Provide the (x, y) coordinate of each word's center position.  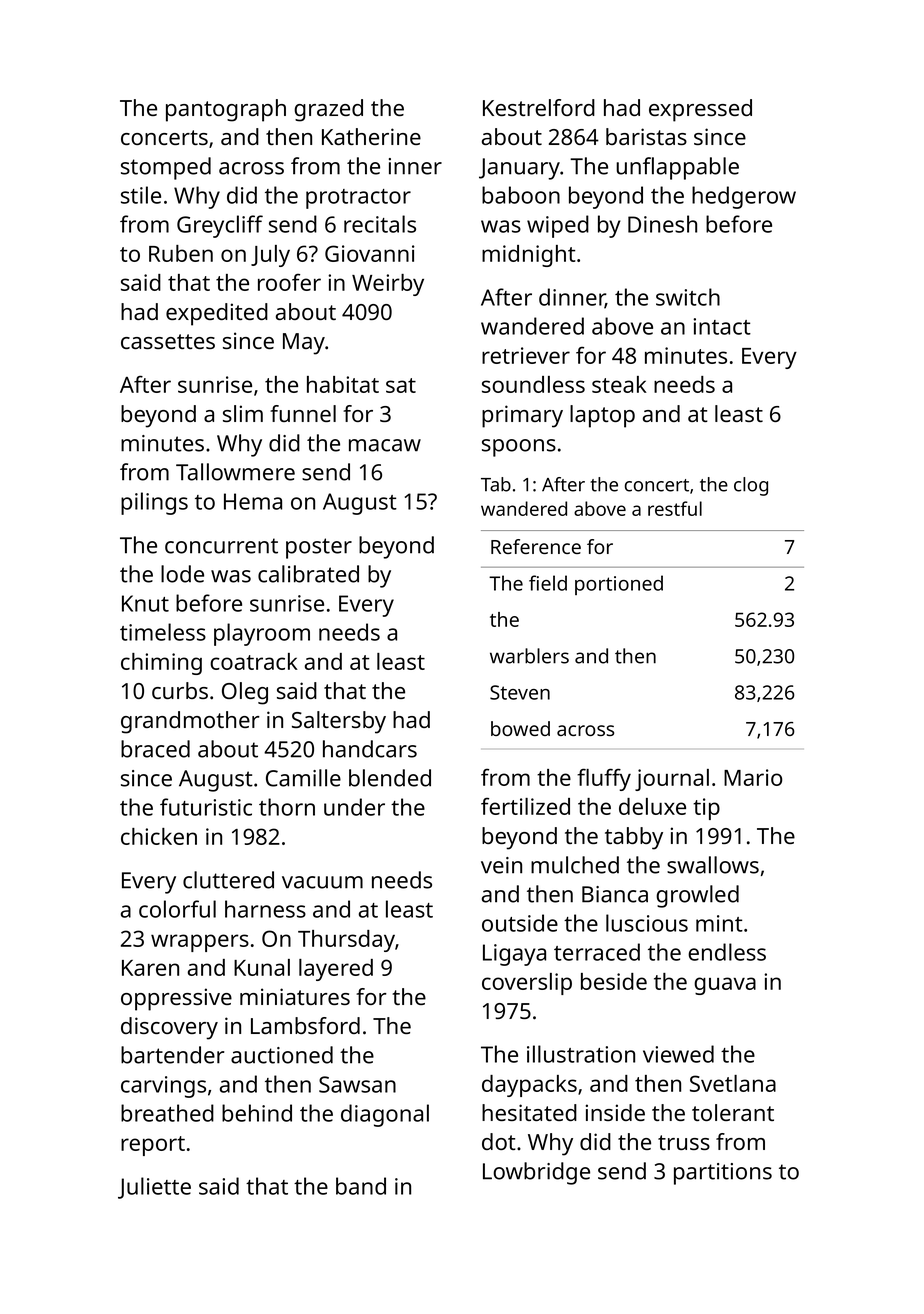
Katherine (371, 136)
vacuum (322, 882)
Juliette (154, 1188)
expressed (700, 110)
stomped (166, 168)
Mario (753, 777)
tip (706, 809)
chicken (159, 836)
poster (319, 548)
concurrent (221, 546)
